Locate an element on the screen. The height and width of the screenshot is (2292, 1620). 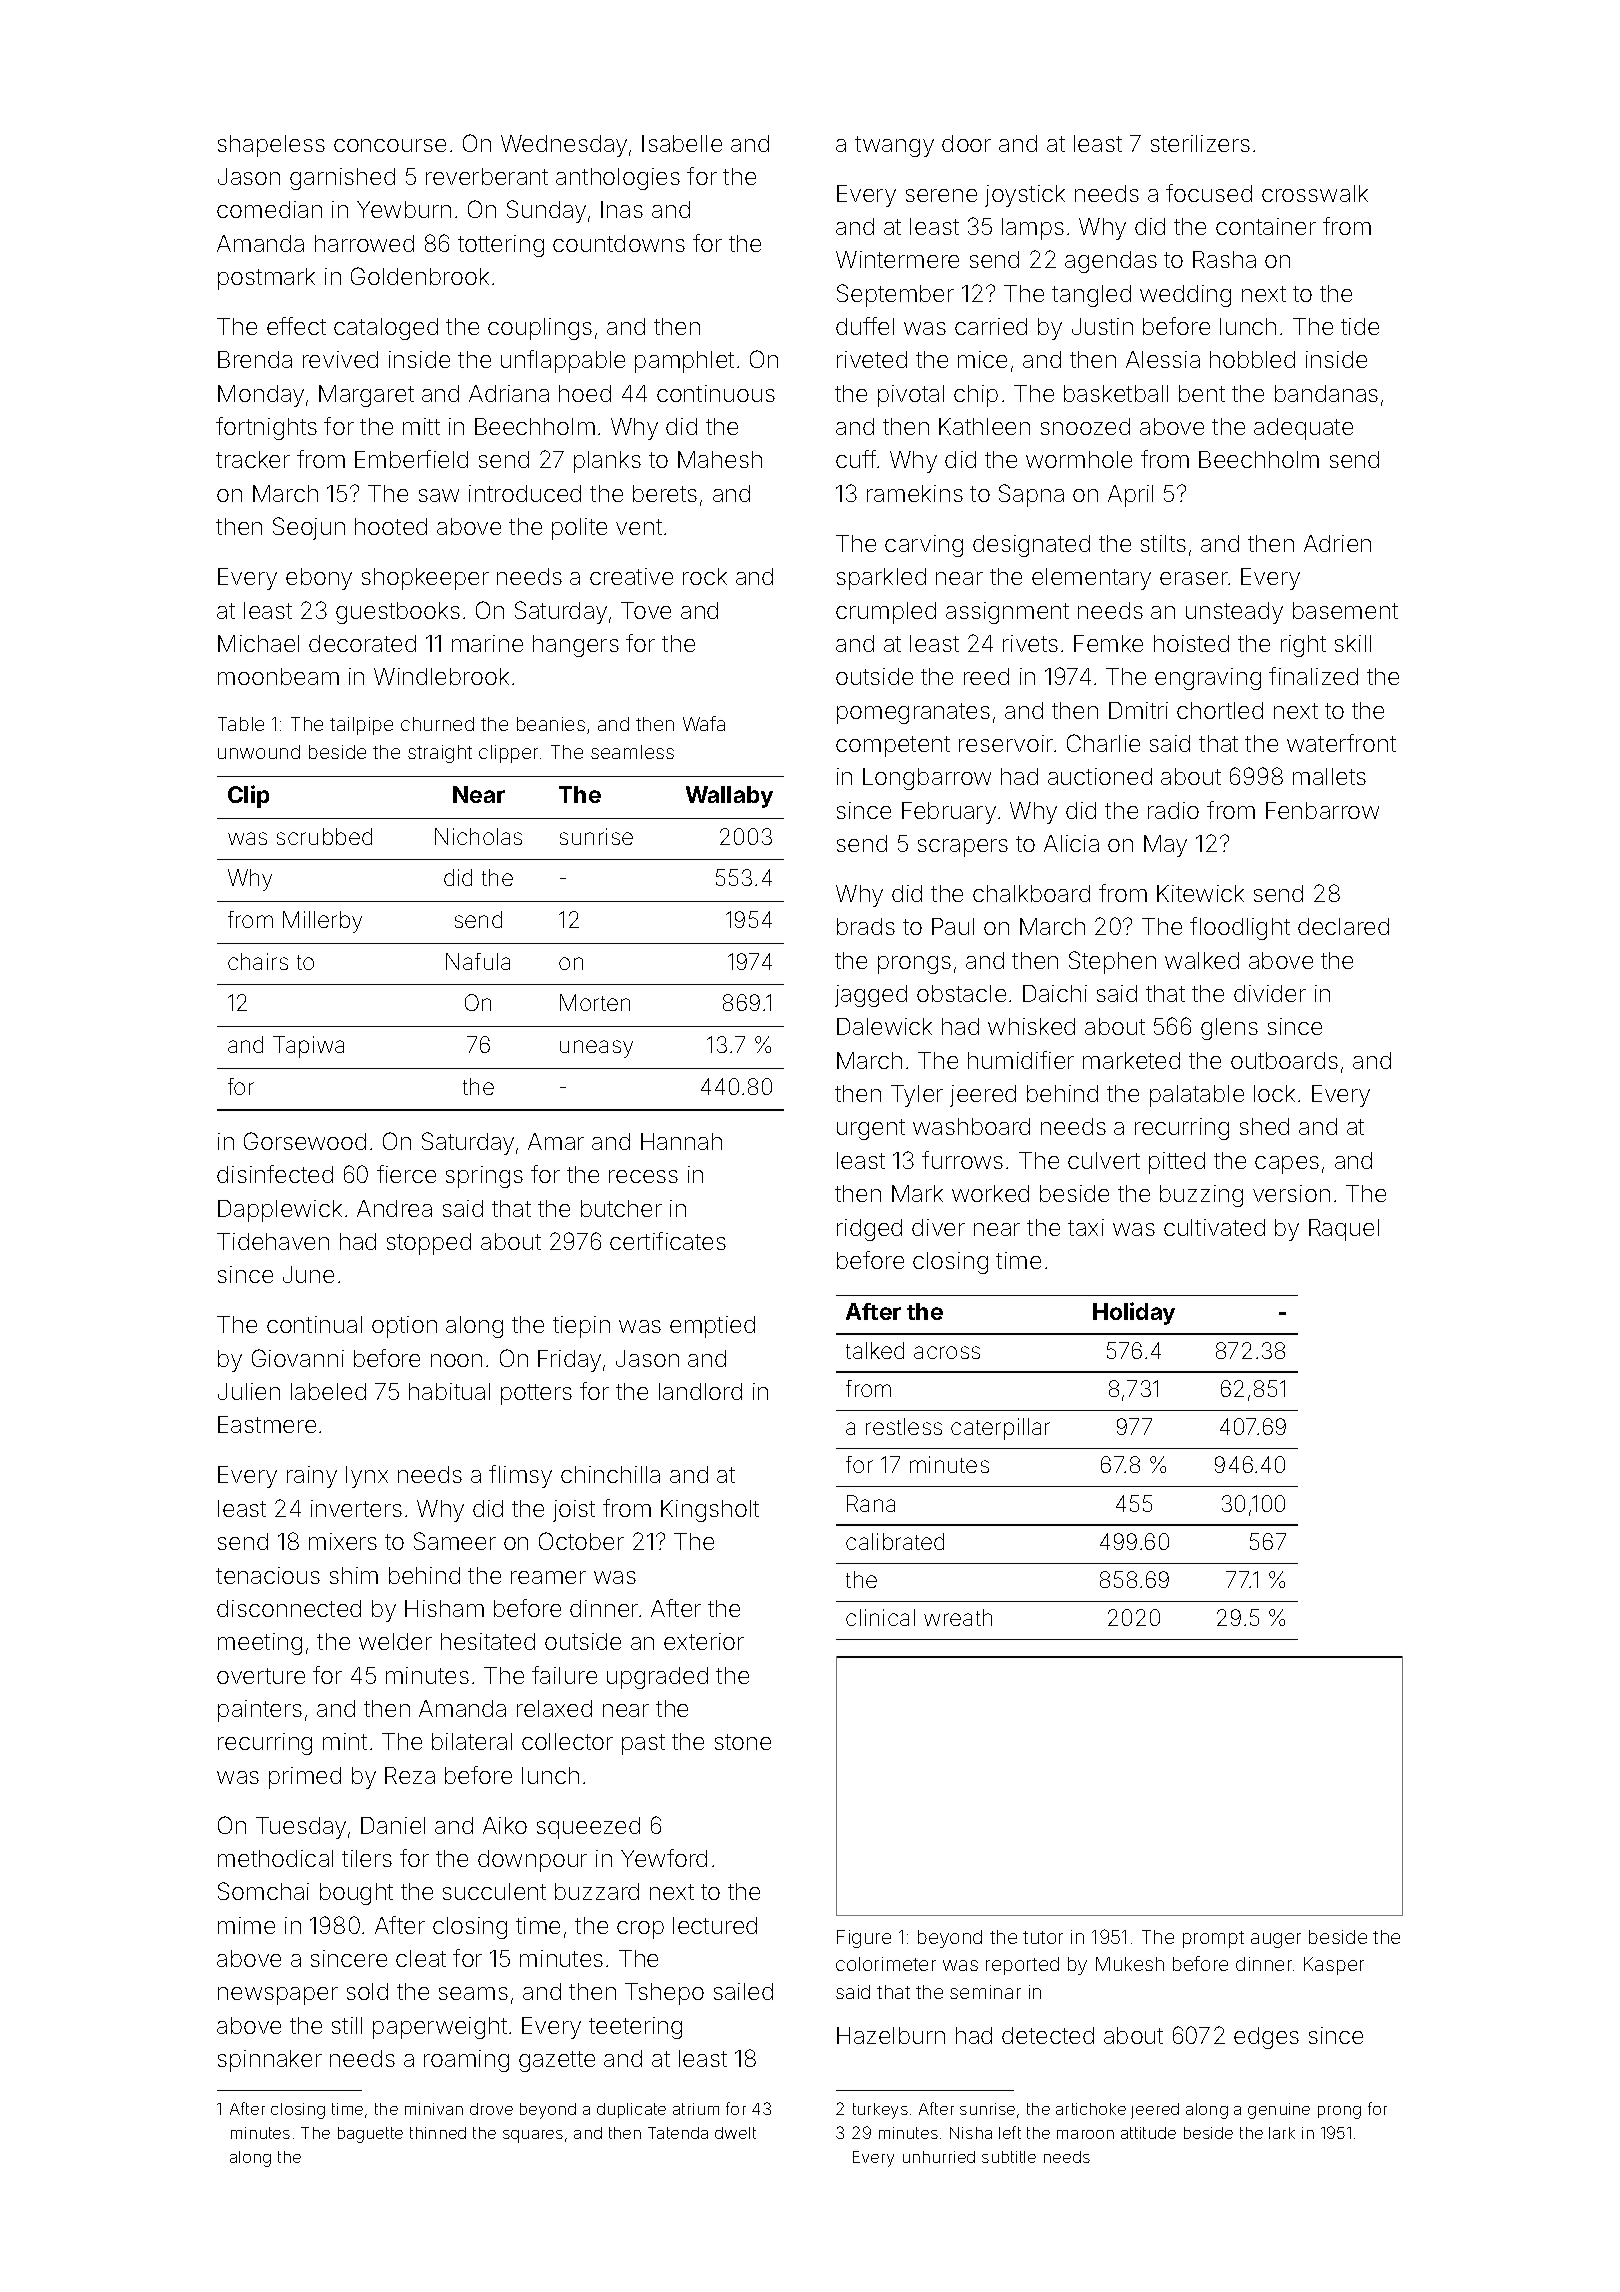
Isabelle is located at coordinates (682, 143).
